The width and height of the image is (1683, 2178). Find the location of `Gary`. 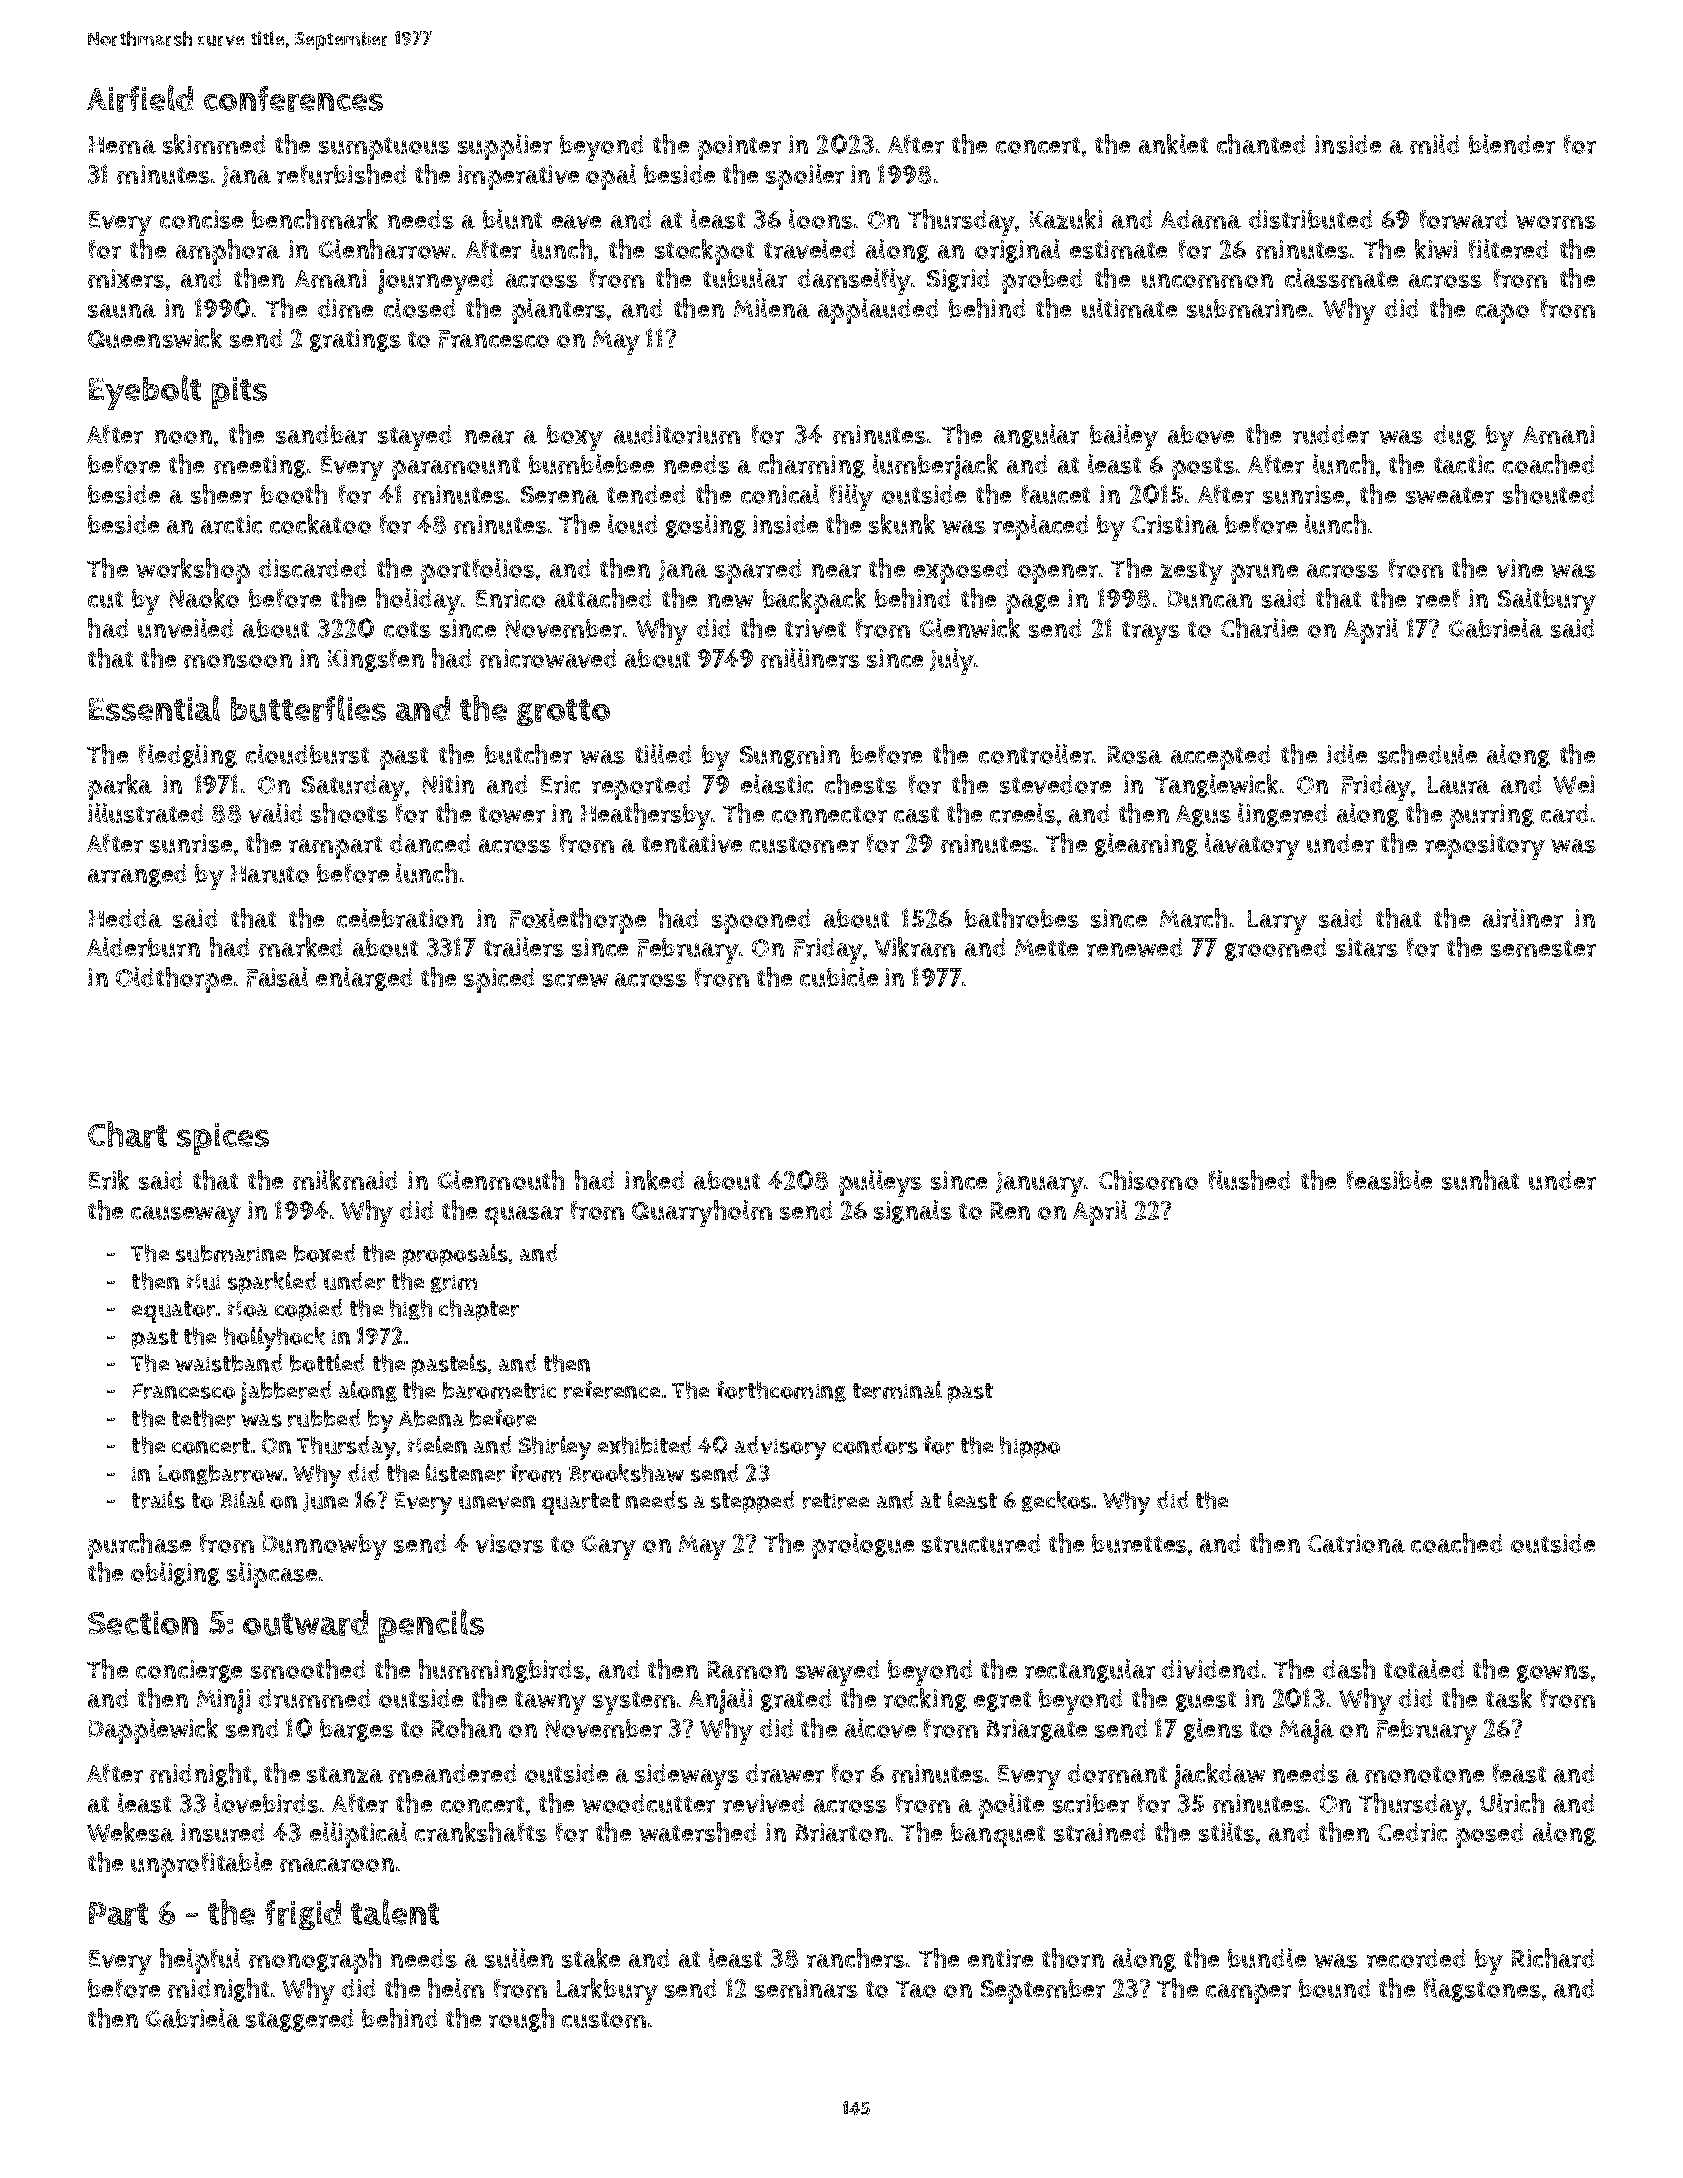

Gary is located at coordinates (609, 1547).
